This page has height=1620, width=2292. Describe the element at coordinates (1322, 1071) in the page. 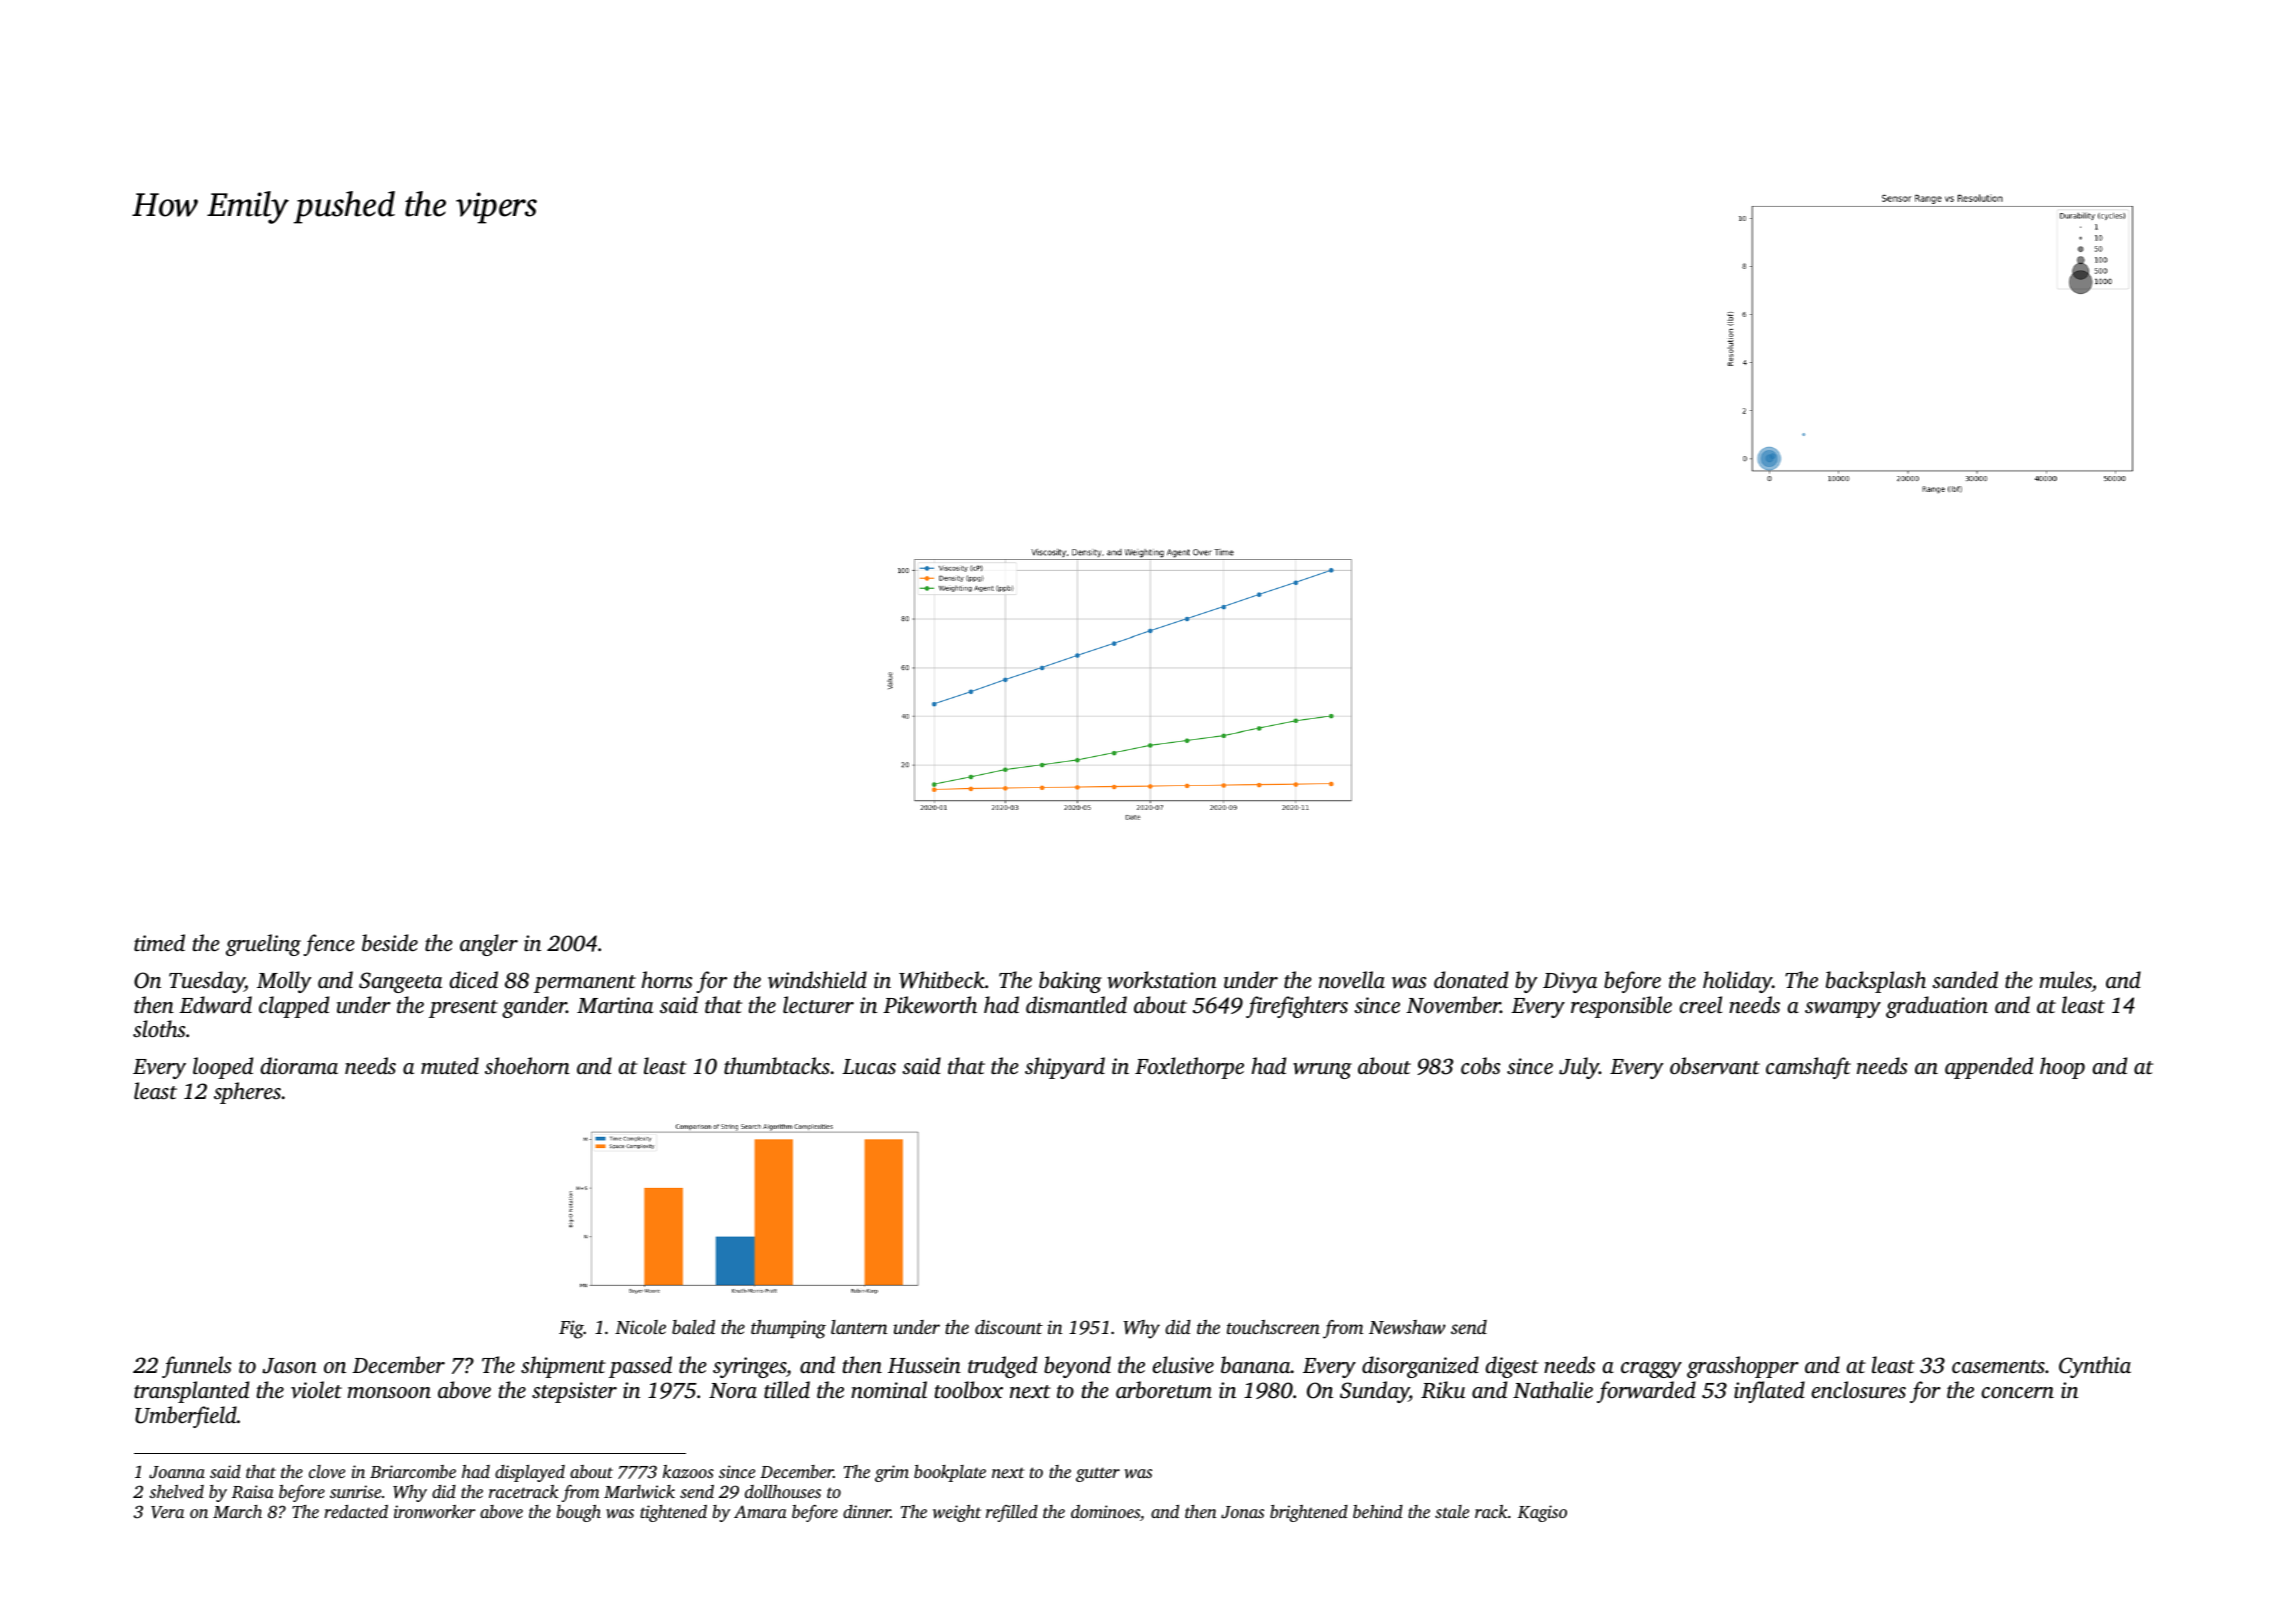

I see `wrung` at that location.
